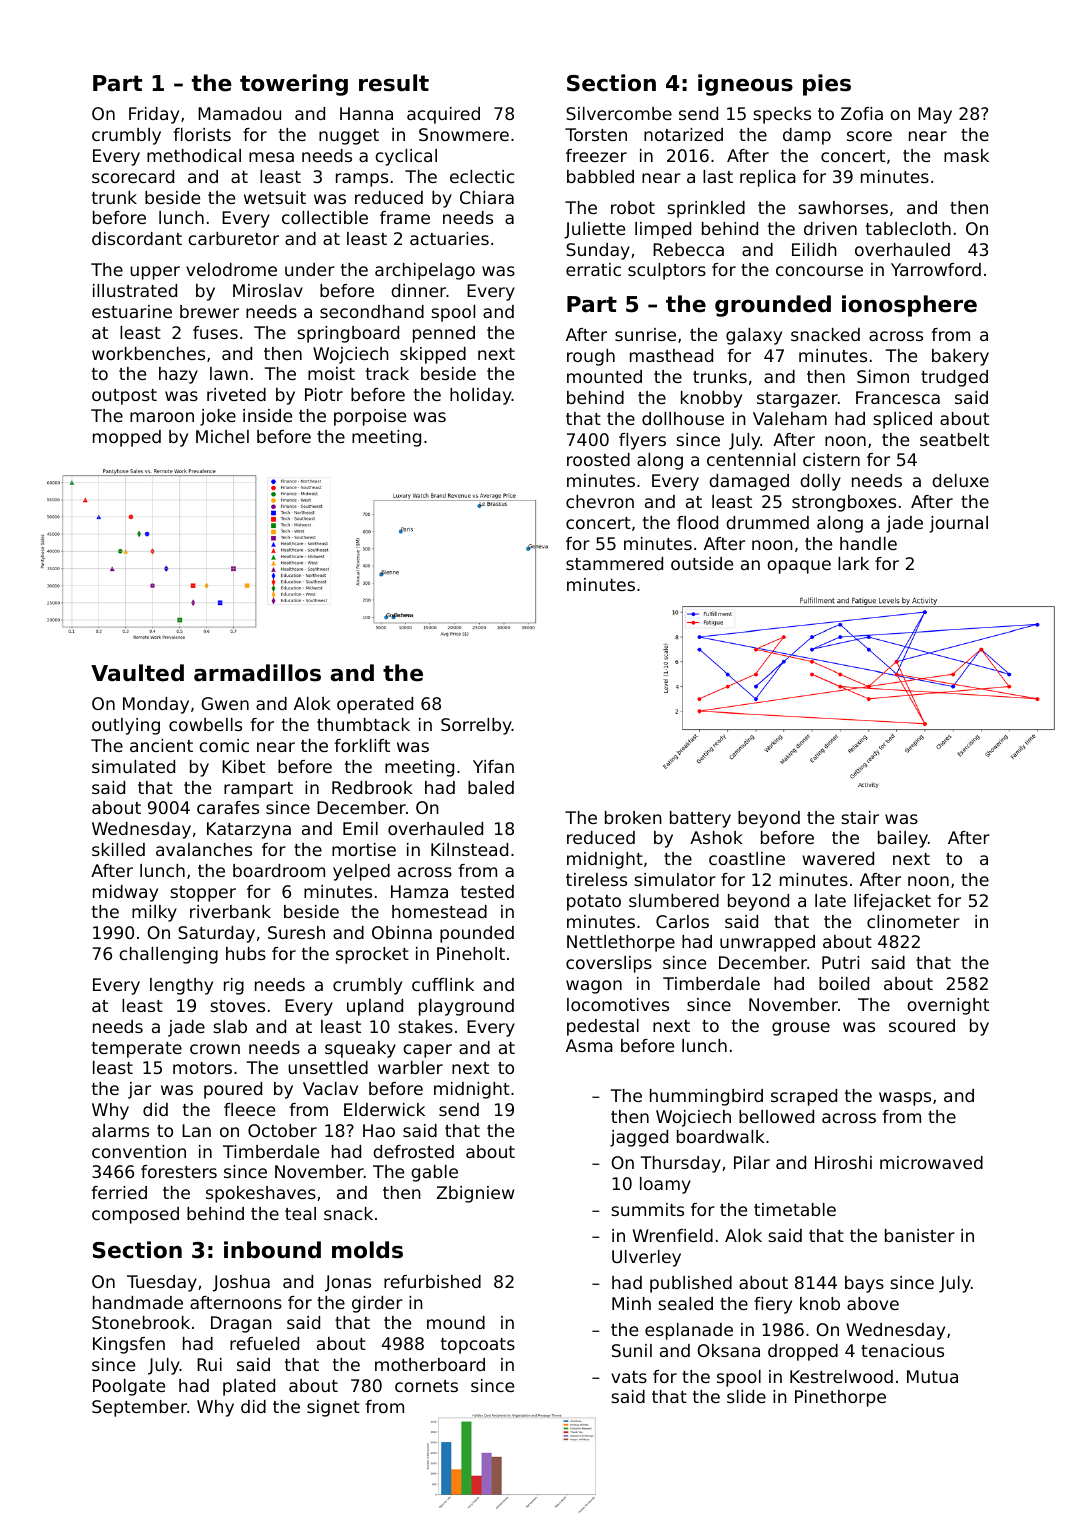 Image resolution: width=1081 pixels, height=1536 pixels. Describe the element at coordinates (222, 436) in the page. I see `Michel` at that location.
